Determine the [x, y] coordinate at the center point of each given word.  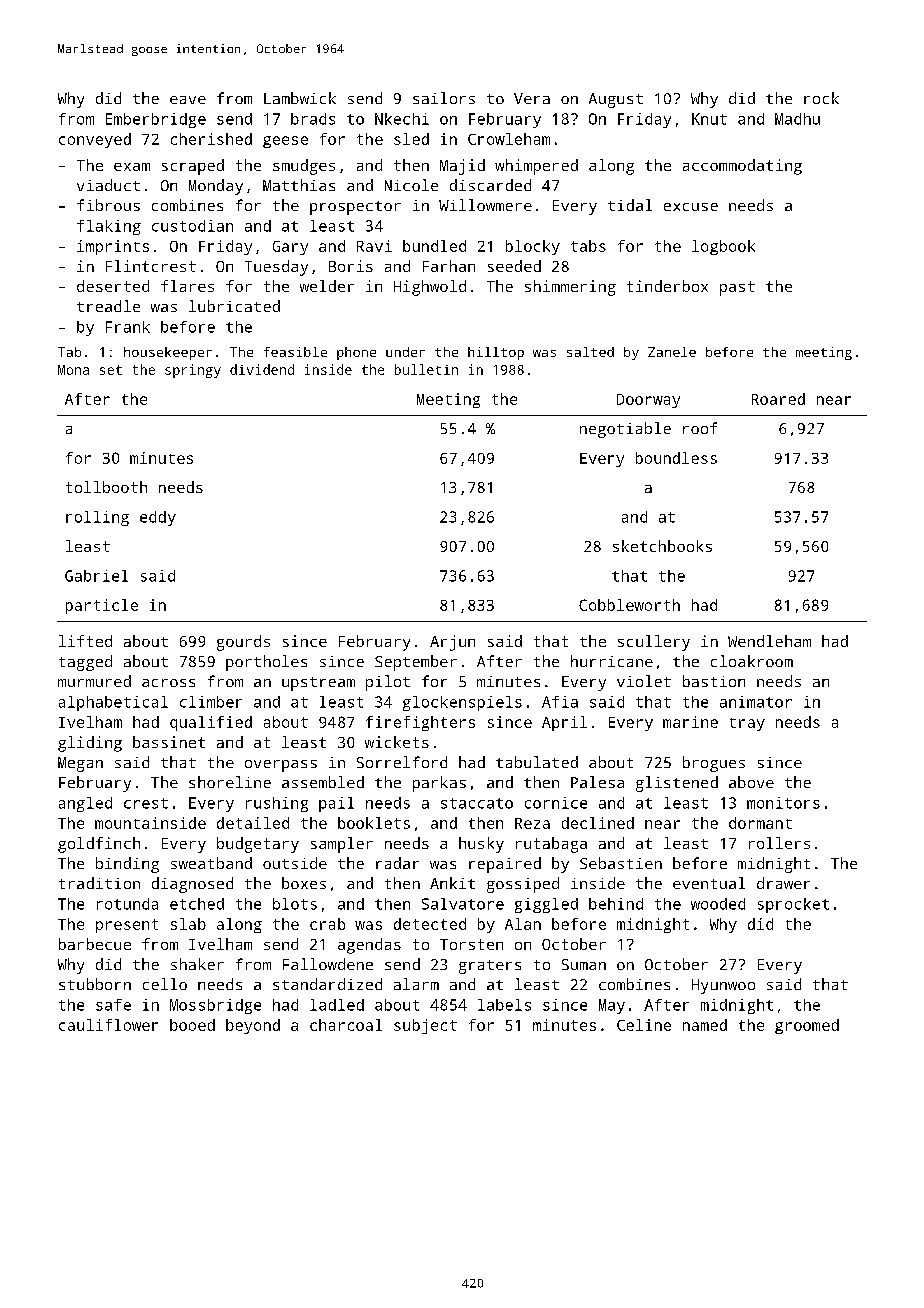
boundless [676, 458]
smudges [304, 167]
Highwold [430, 288]
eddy [158, 518]
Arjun [452, 643]
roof [700, 428]
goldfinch [99, 845]
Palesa [597, 782]
